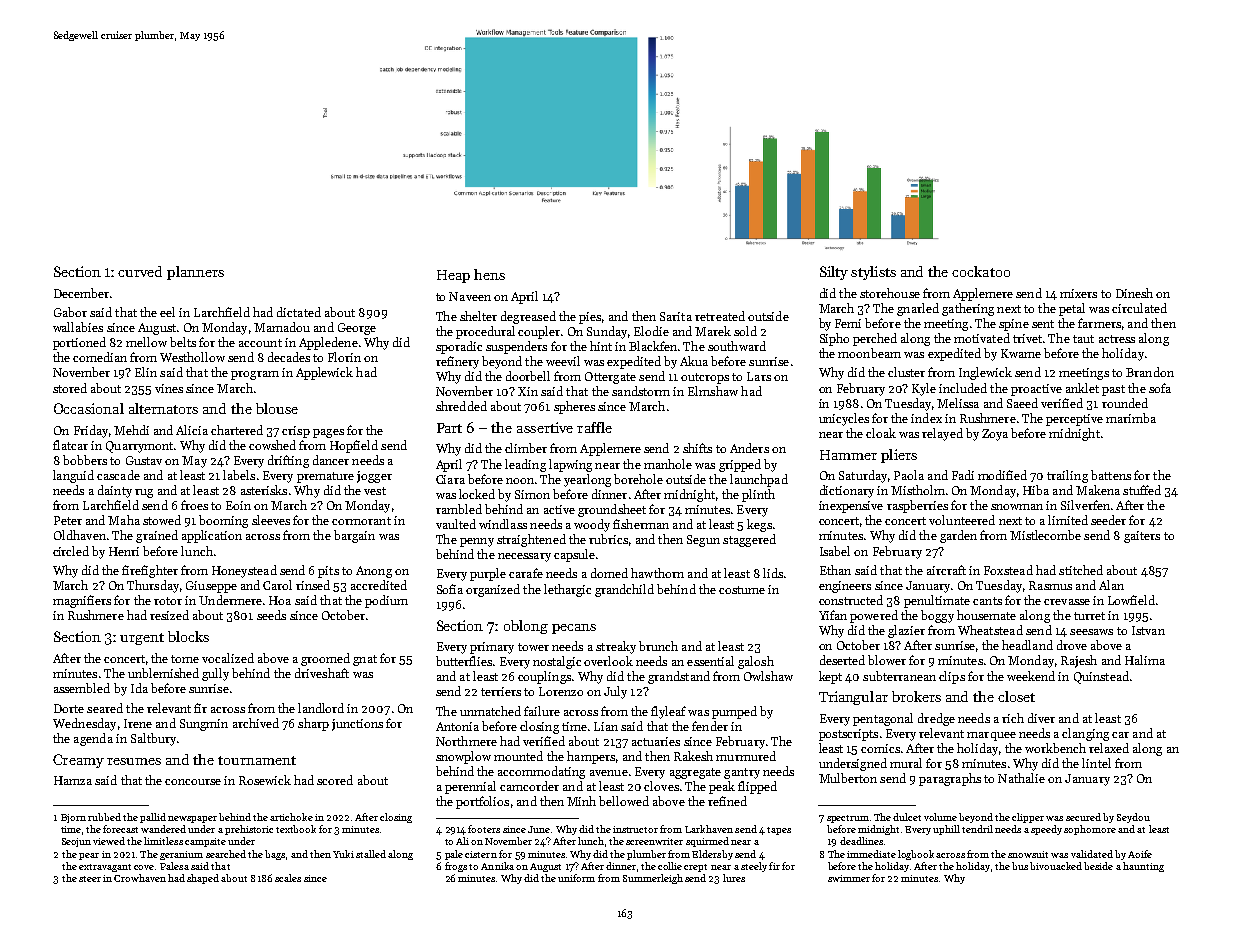 Image resolution: width=1233 pixels, height=952 pixels. I want to click on tower, so click(533, 647).
